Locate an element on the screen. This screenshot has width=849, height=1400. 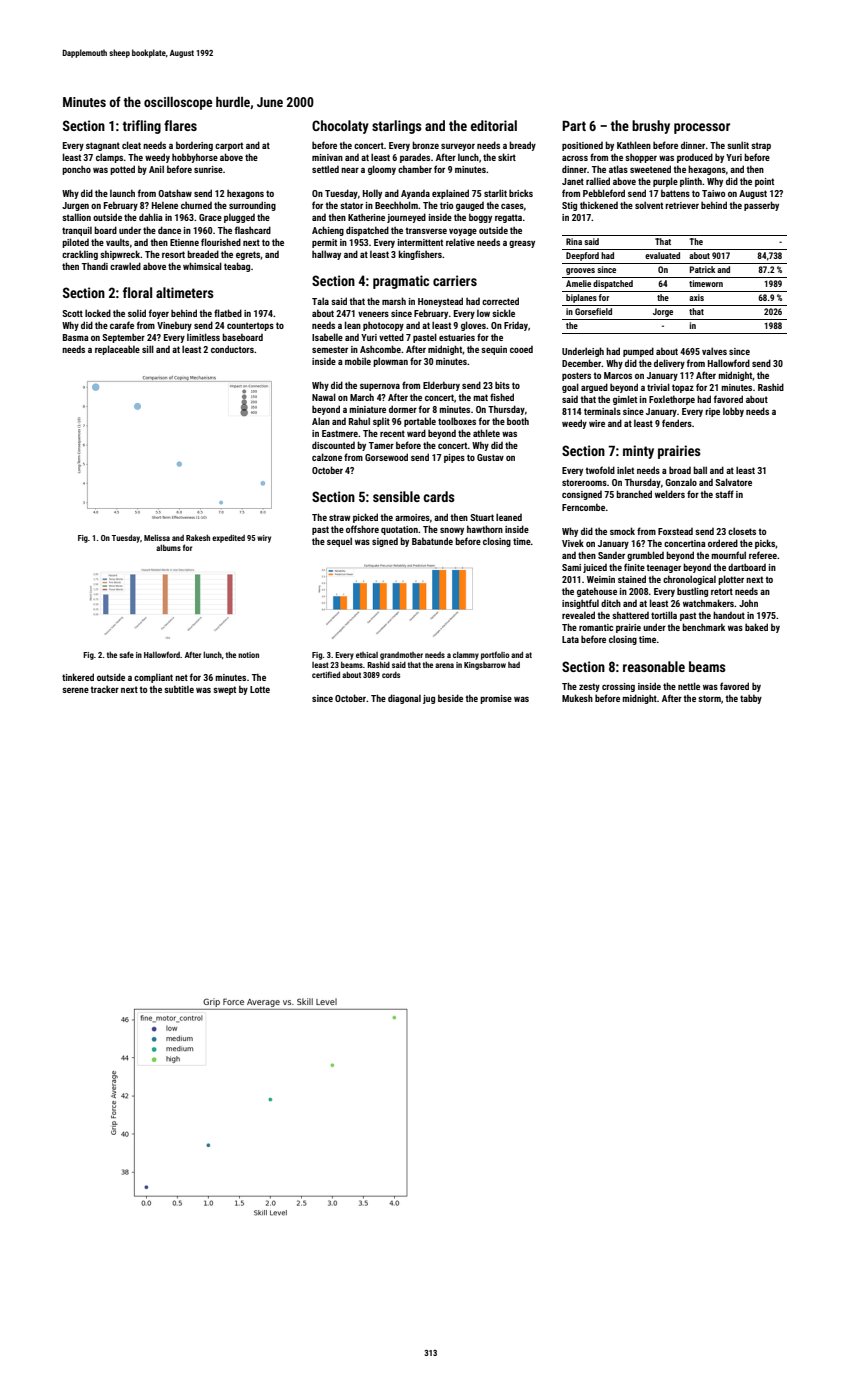
lobby is located at coordinates (733, 412).
